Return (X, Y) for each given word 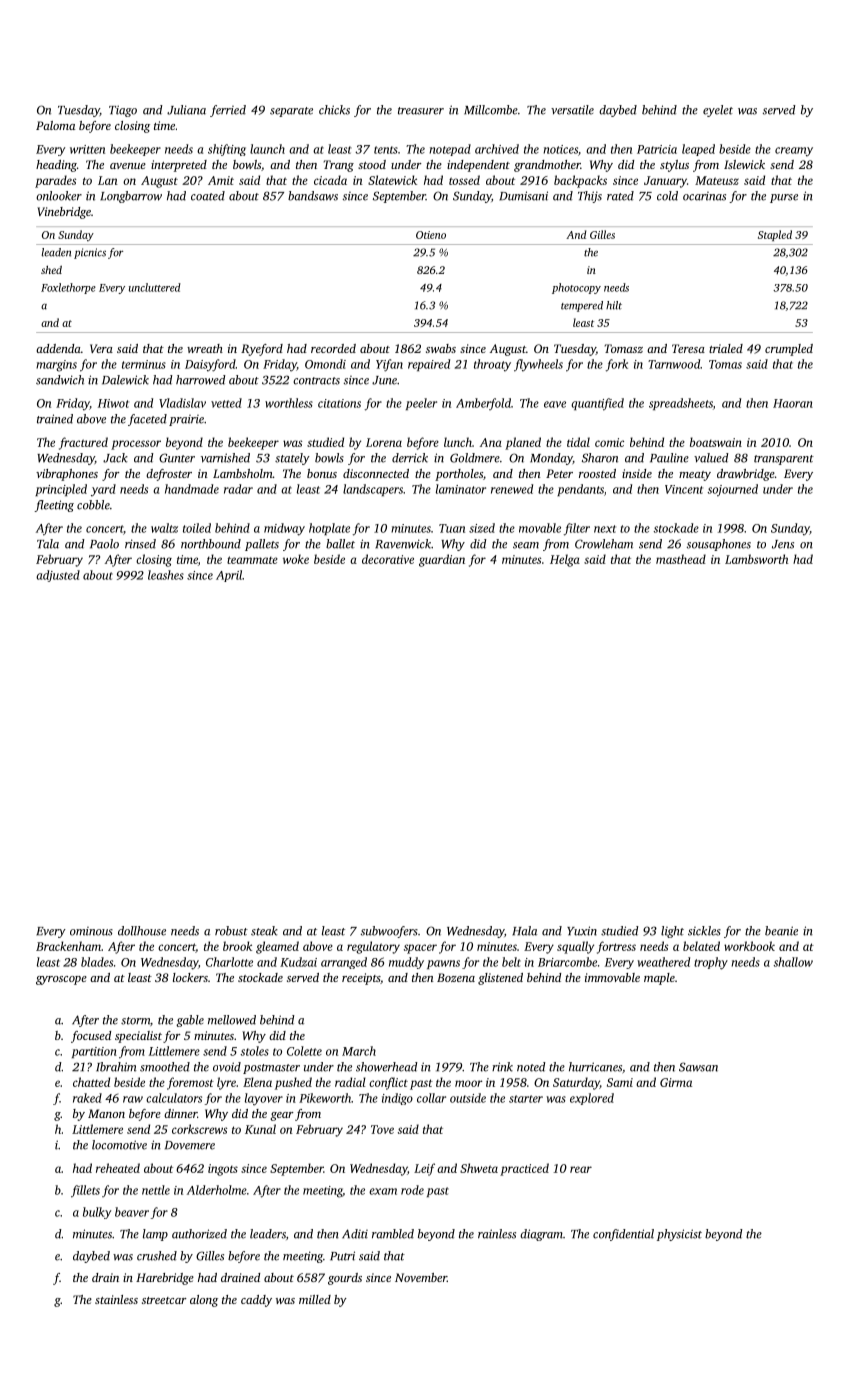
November (421, 1277)
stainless (116, 1299)
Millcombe (491, 110)
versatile (572, 110)
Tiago (123, 111)
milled (315, 1299)
